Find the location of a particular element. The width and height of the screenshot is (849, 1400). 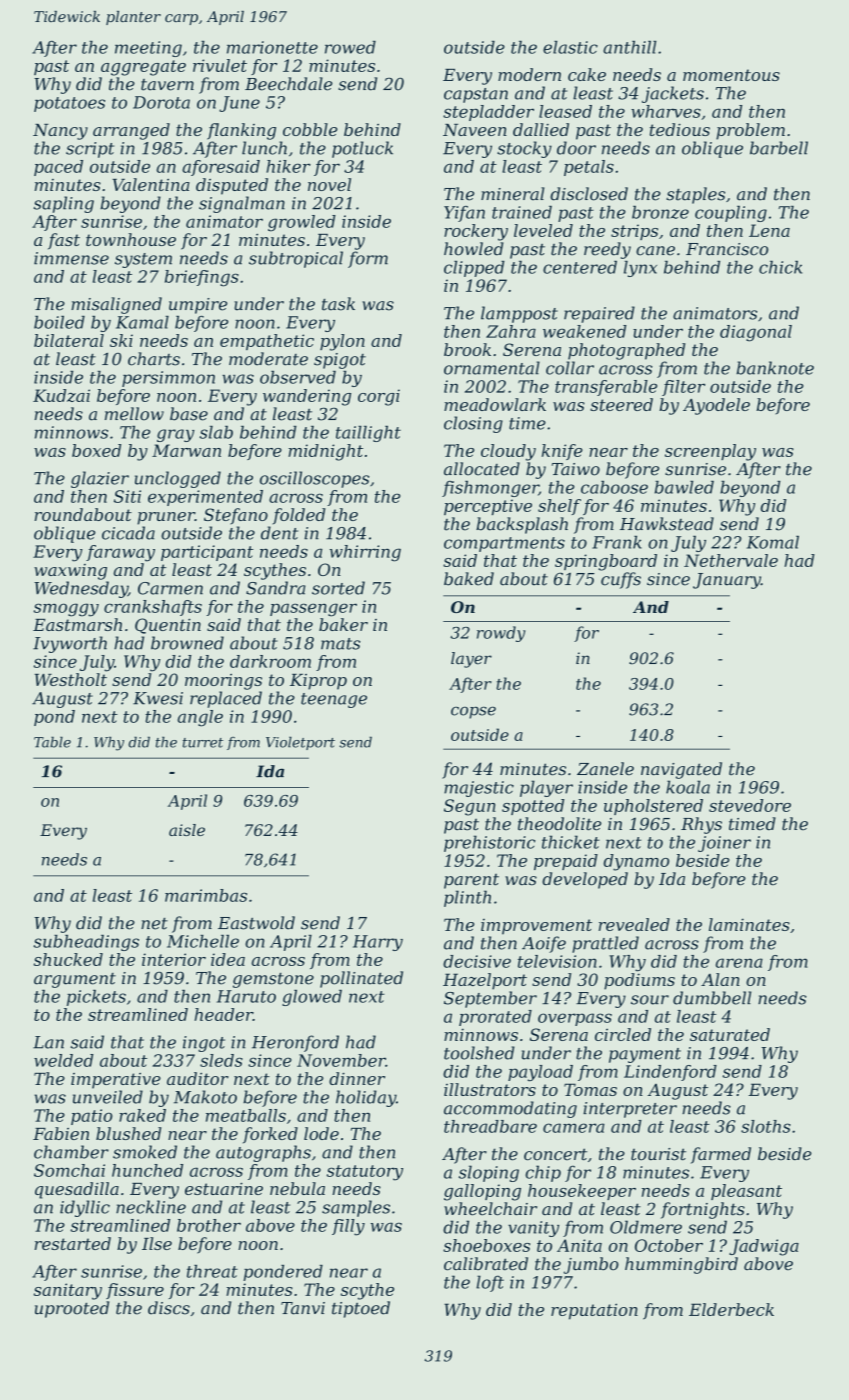

Rhys is located at coordinates (701, 825).
